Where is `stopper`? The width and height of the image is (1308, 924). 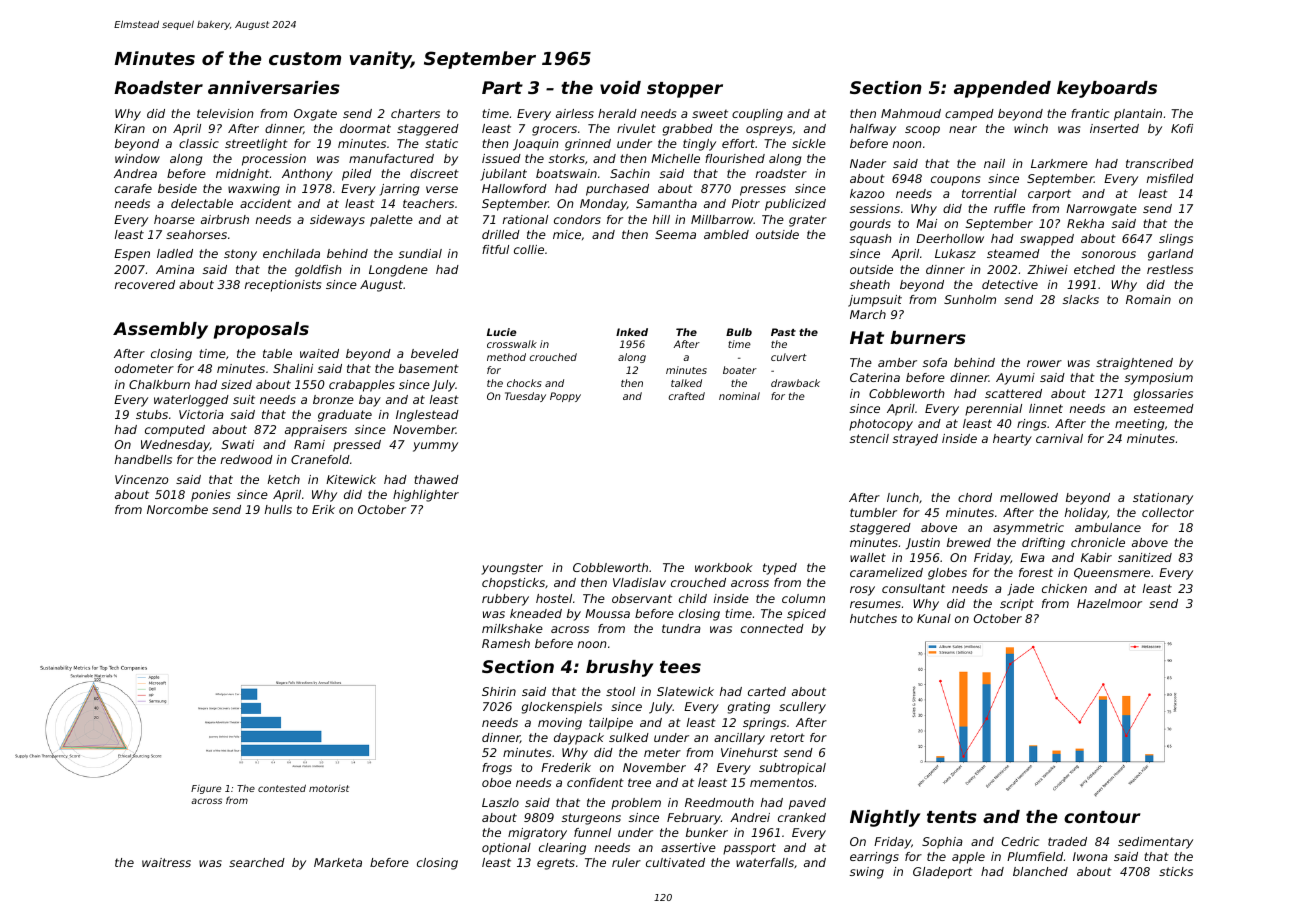
stopper is located at coordinates (685, 90).
